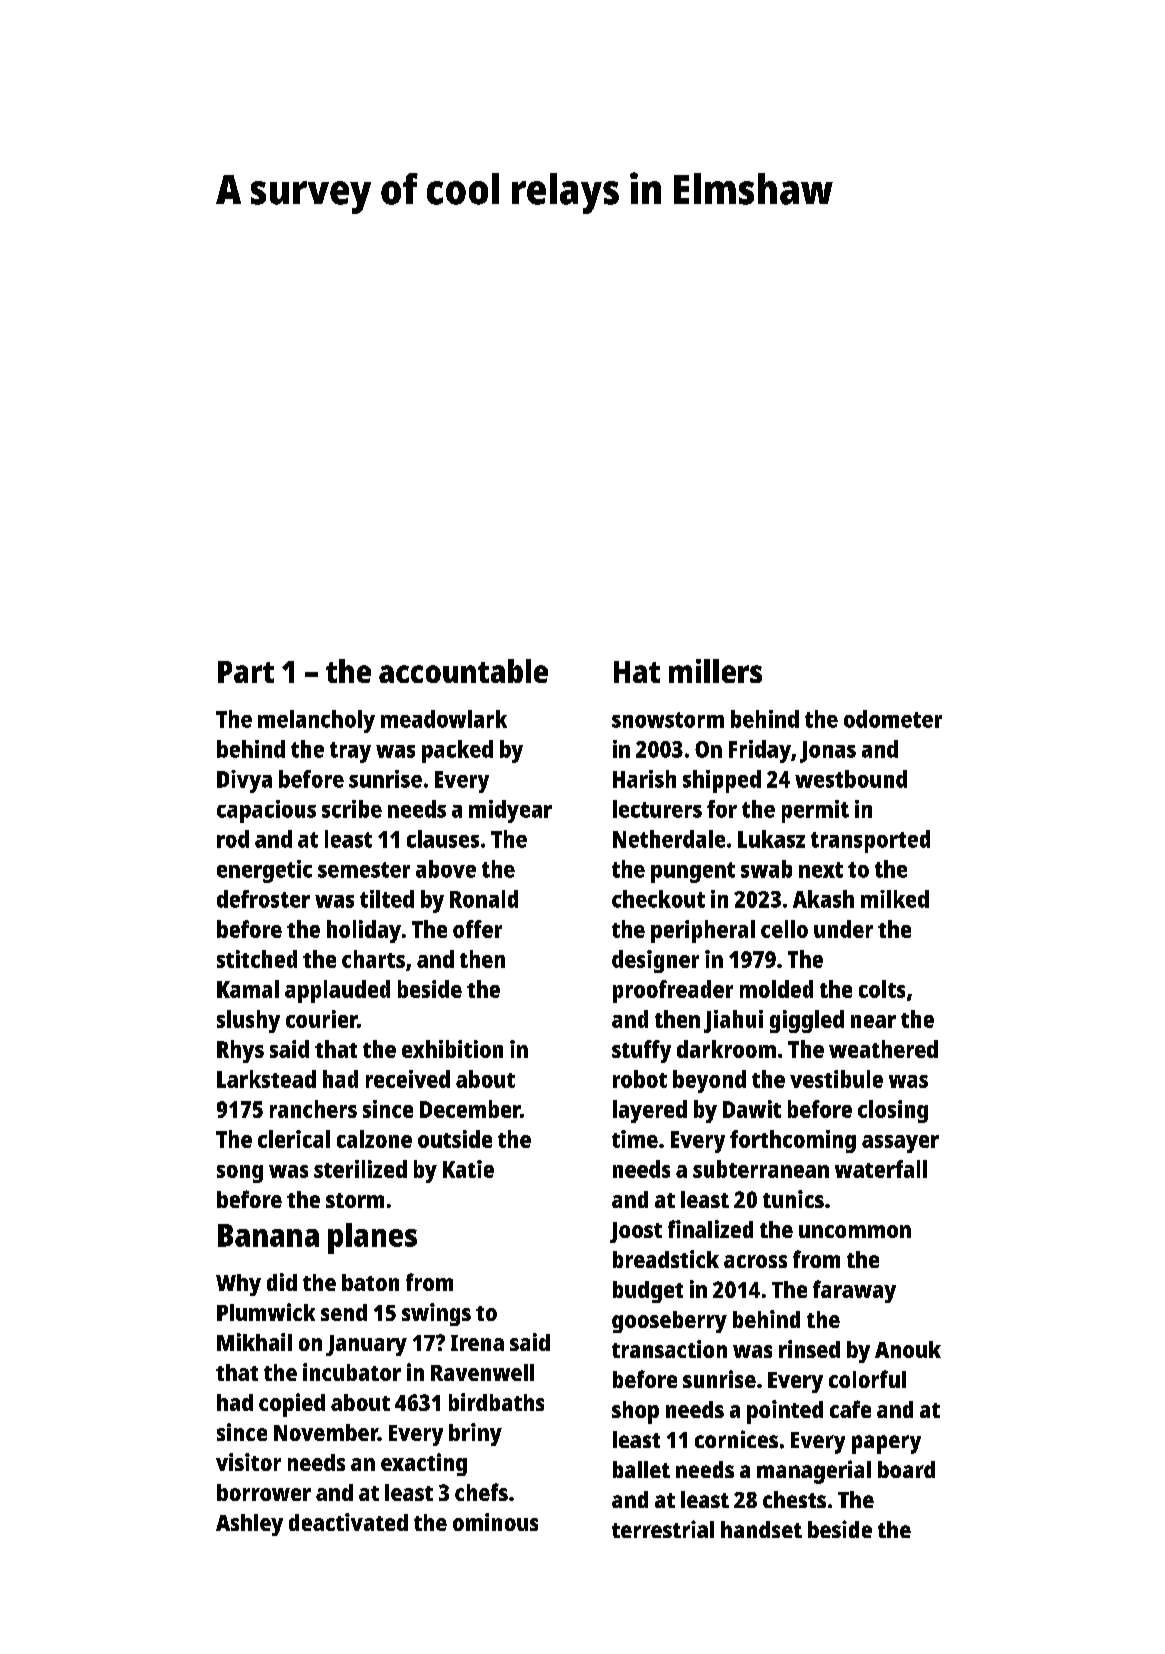 The width and height of the screenshot is (1165, 1654). Describe the element at coordinates (246, 672) in the screenshot. I see `Part` at that location.
